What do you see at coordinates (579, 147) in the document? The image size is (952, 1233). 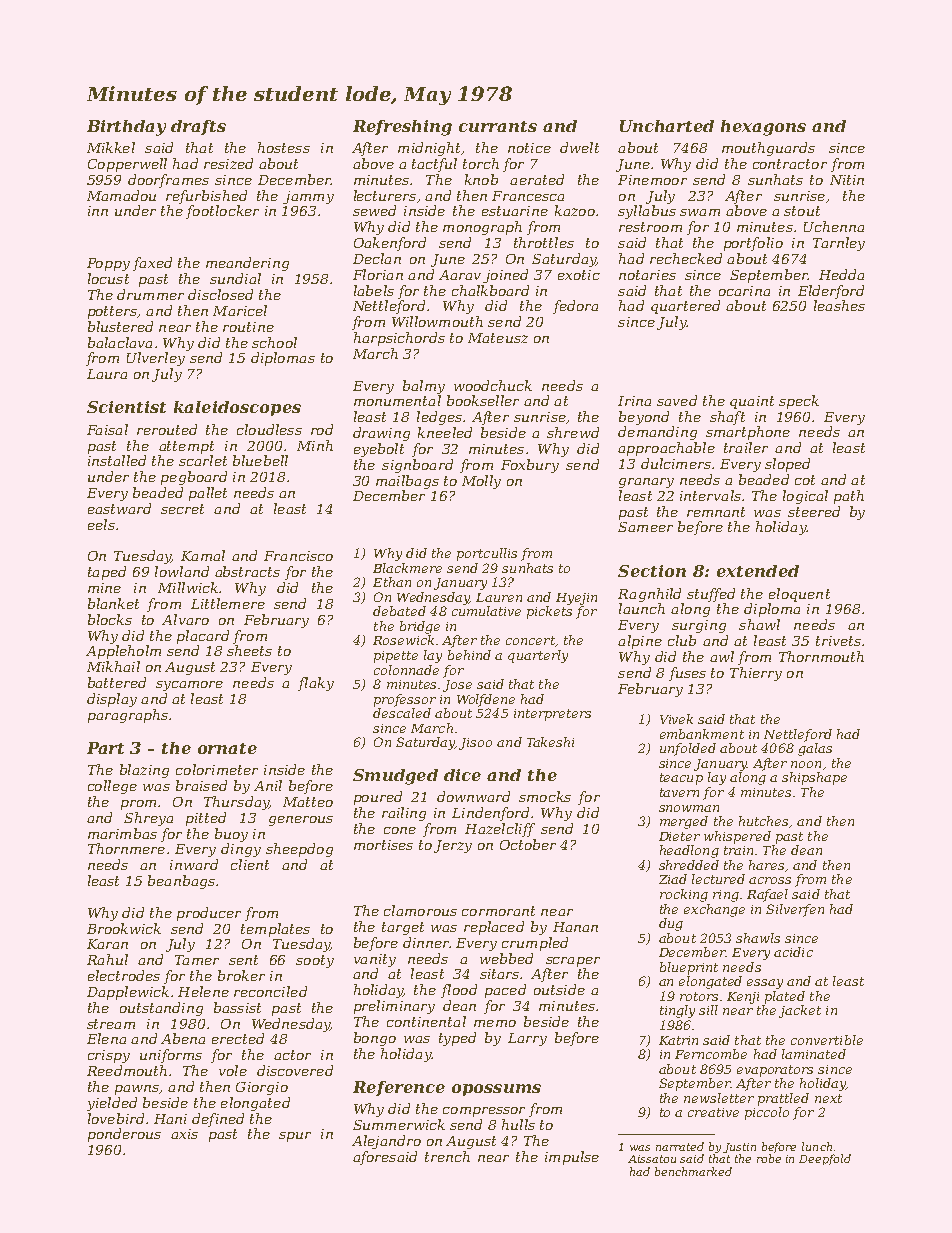 I see `dwelt` at bounding box center [579, 147].
